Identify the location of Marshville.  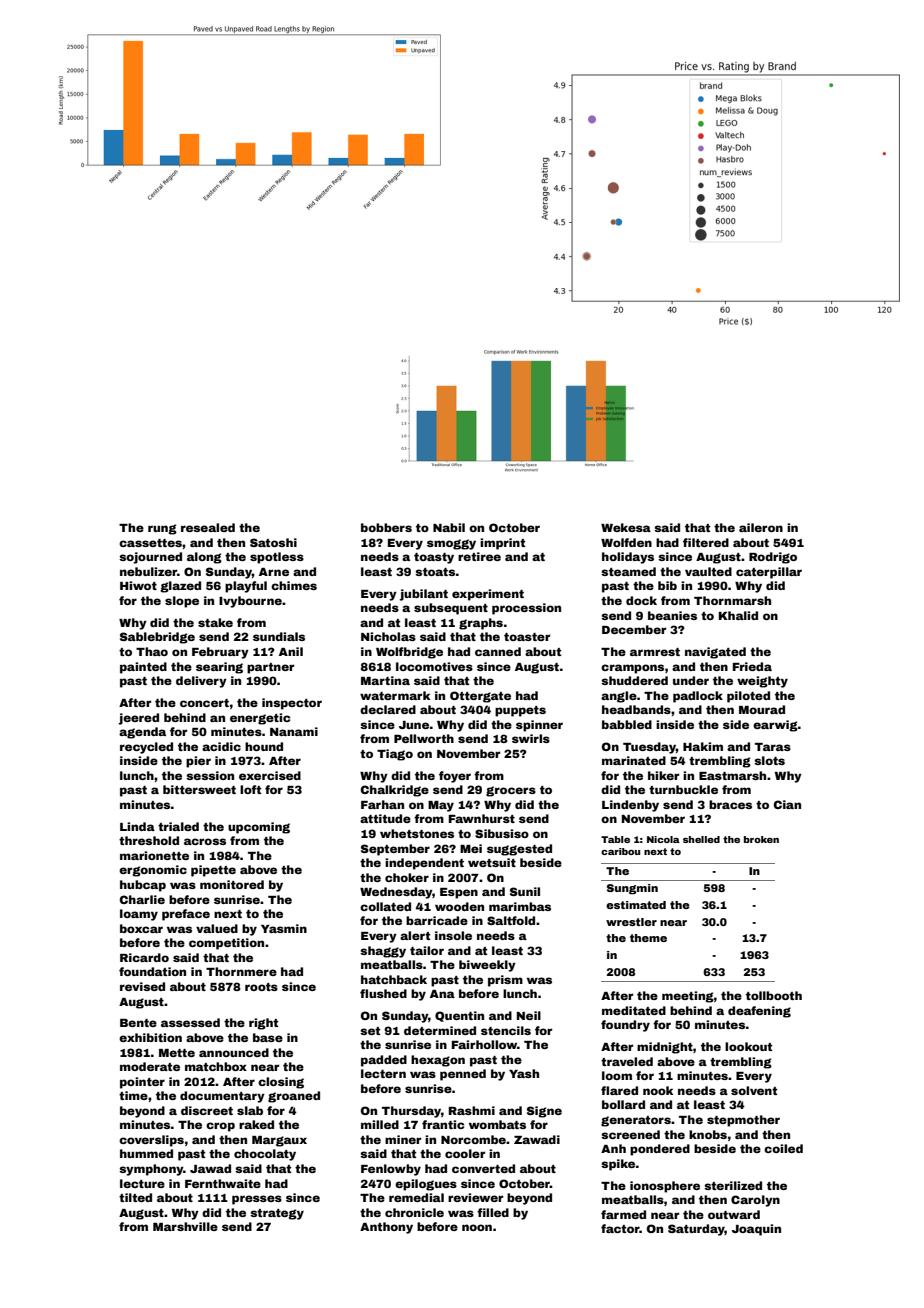
(185, 1226).
